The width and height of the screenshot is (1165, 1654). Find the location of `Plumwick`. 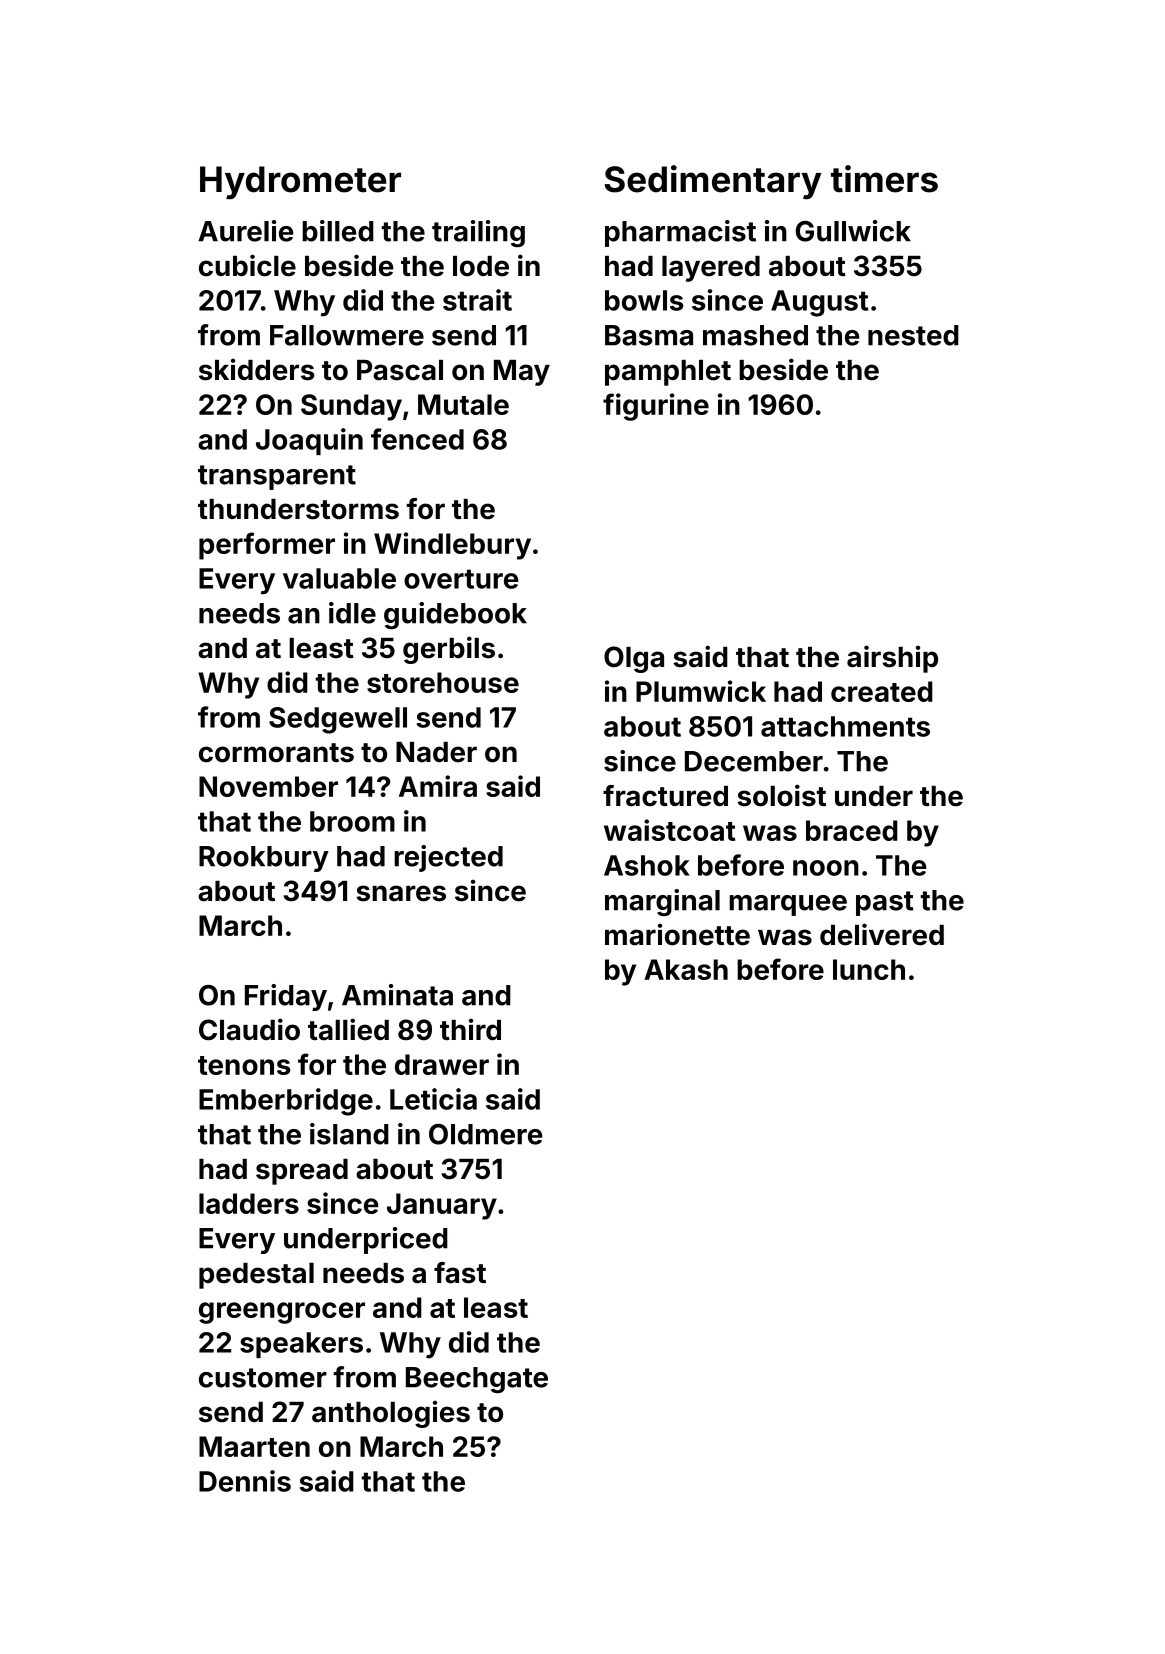

Plumwick is located at coordinates (701, 691).
